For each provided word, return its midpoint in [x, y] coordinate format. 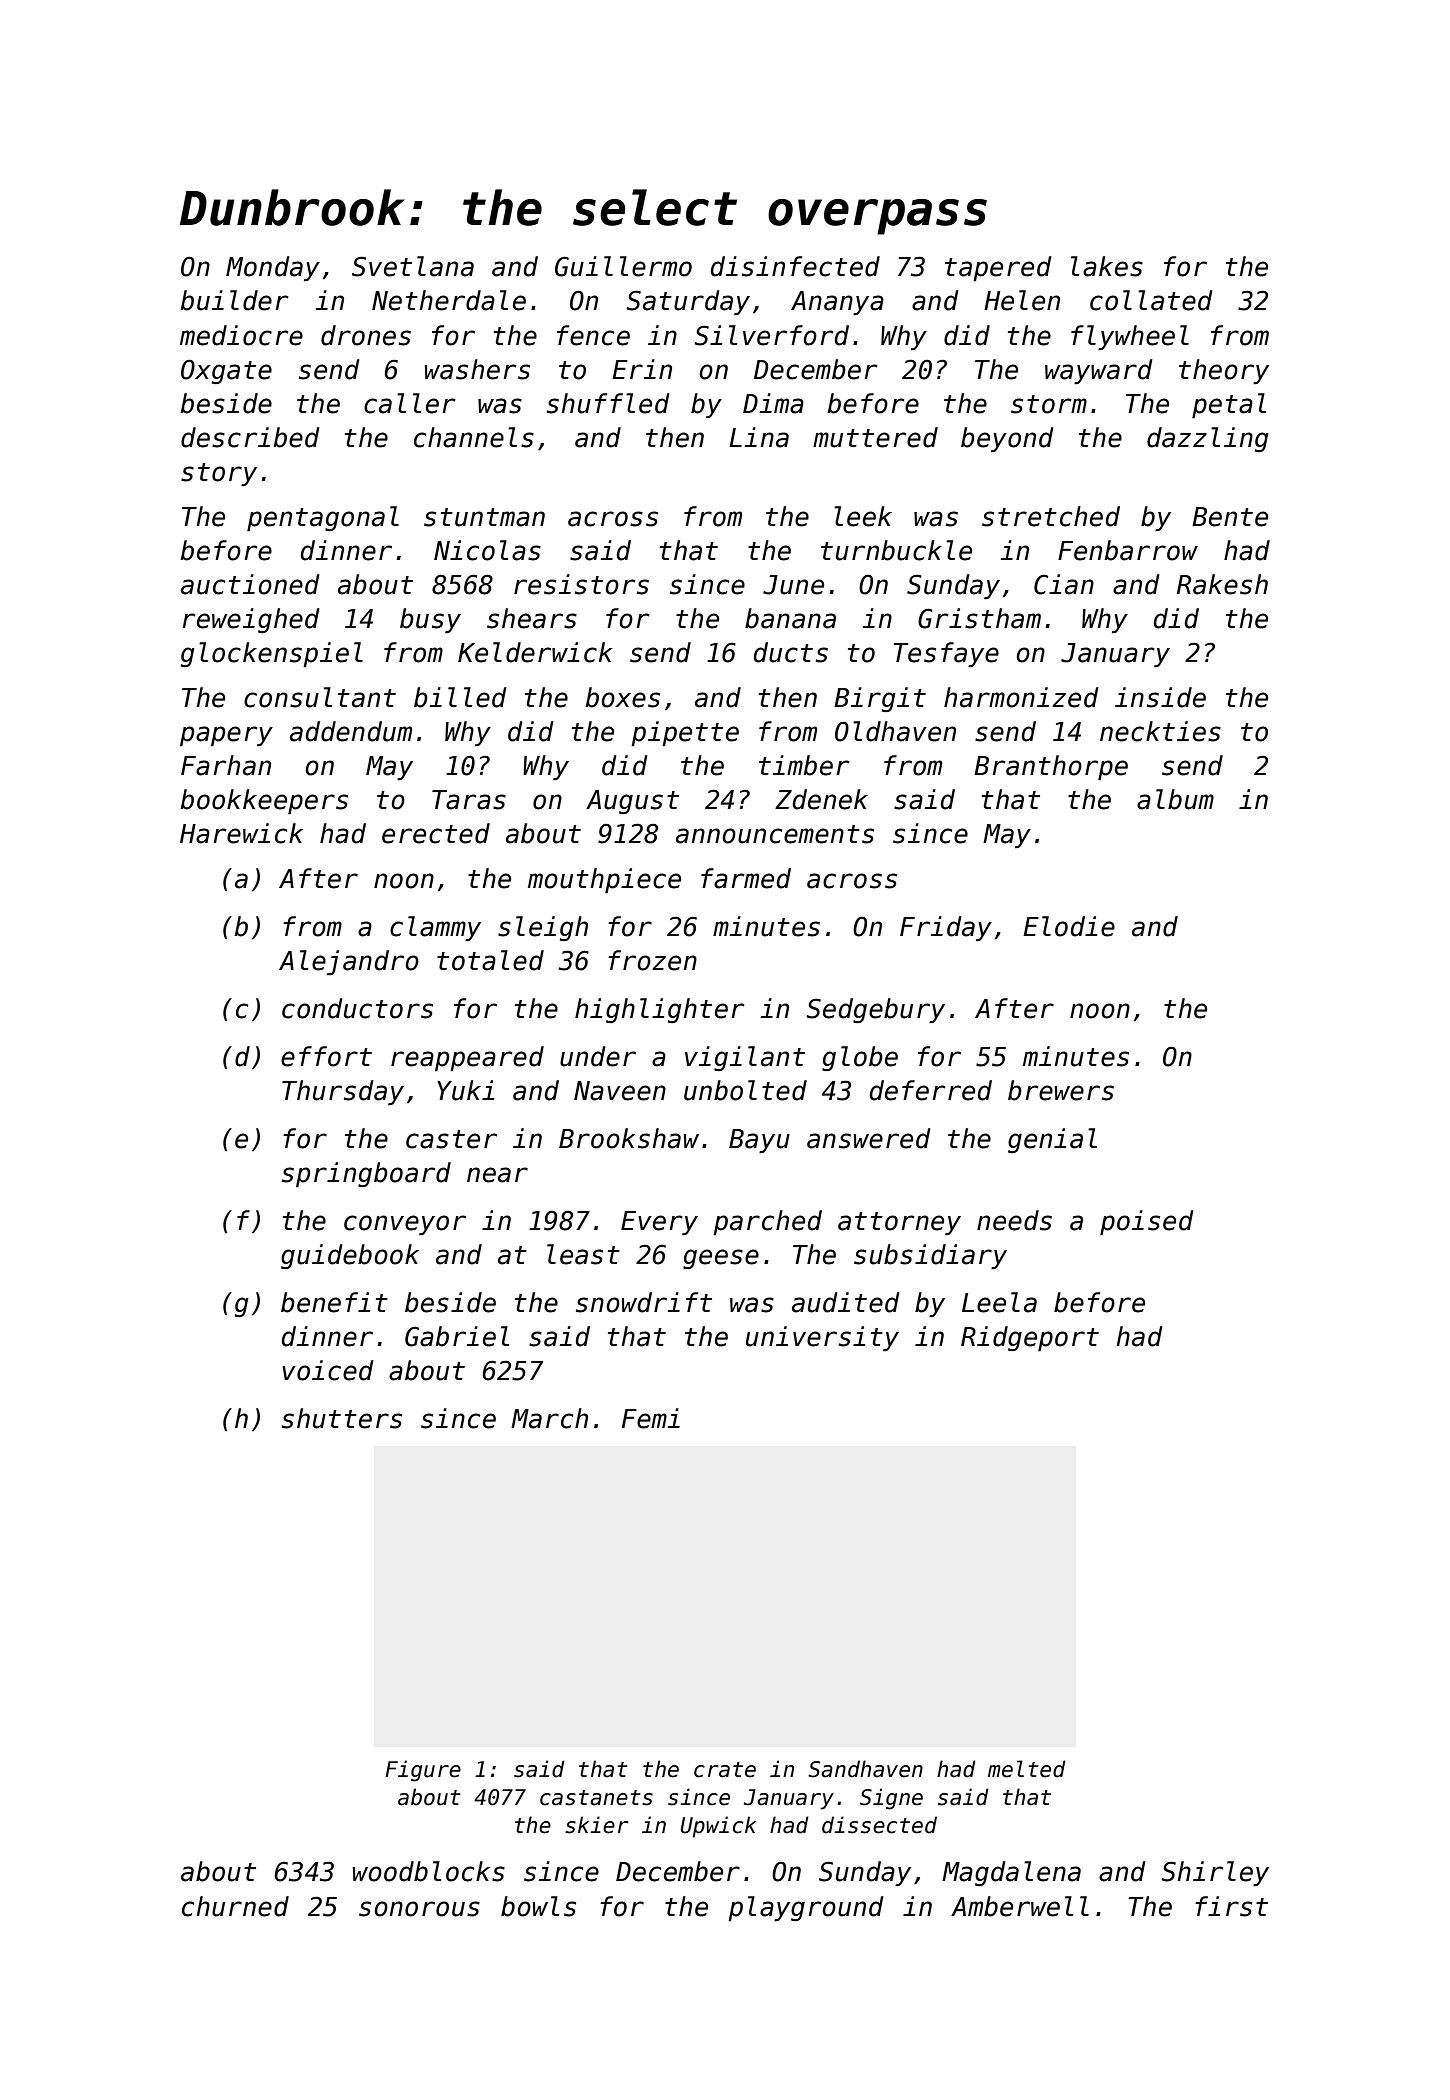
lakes [1107, 266]
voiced [328, 1370]
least [583, 1254]
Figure [423, 1771]
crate [725, 1770]
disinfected [795, 266]
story [219, 474]
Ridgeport [1030, 1338]
